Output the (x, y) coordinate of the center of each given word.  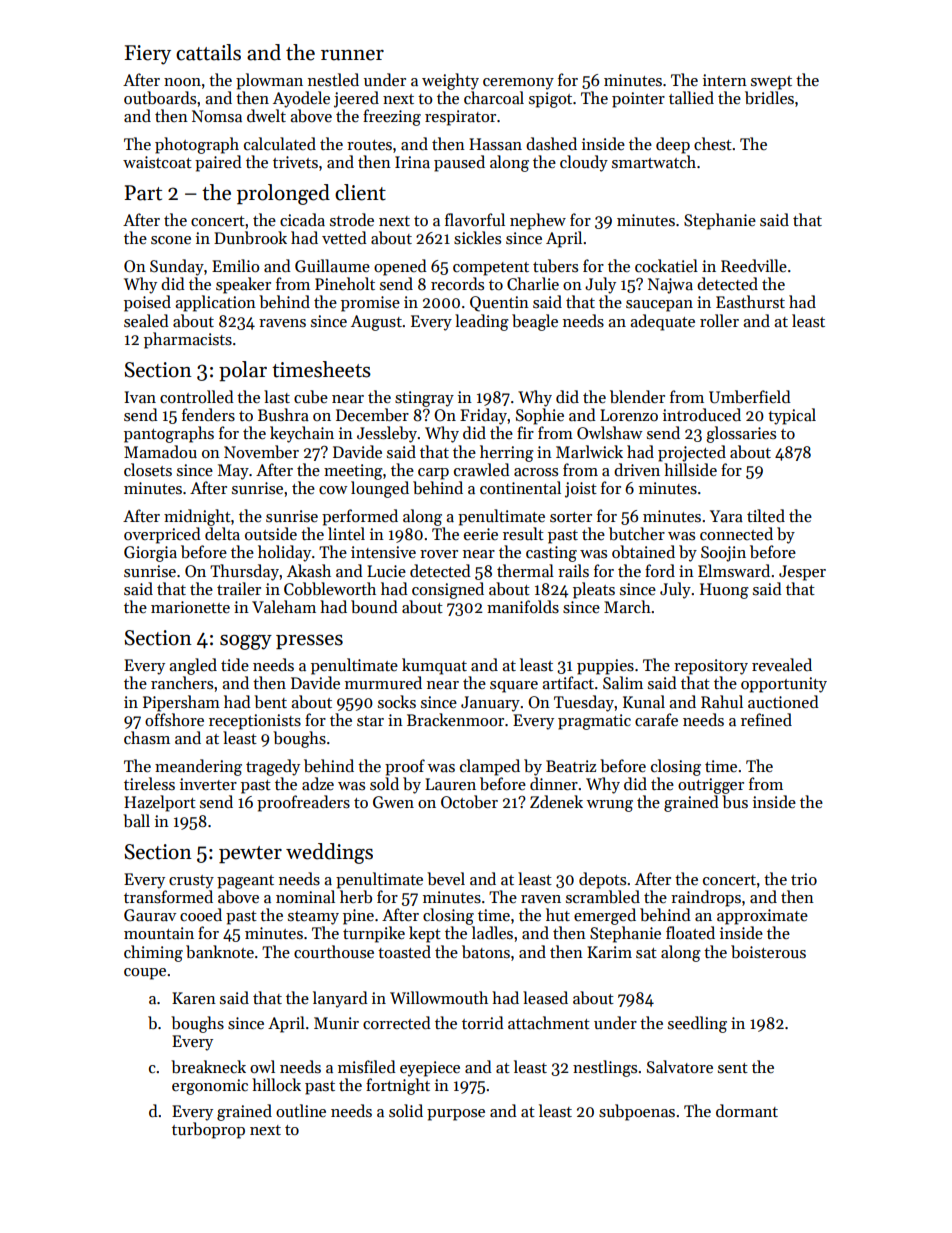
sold (384, 783)
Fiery (147, 55)
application (215, 303)
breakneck (208, 1067)
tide (235, 664)
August (376, 323)
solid (406, 1110)
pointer (638, 100)
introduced (702, 414)
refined (766, 719)
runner (352, 55)
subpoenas (637, 1112)
